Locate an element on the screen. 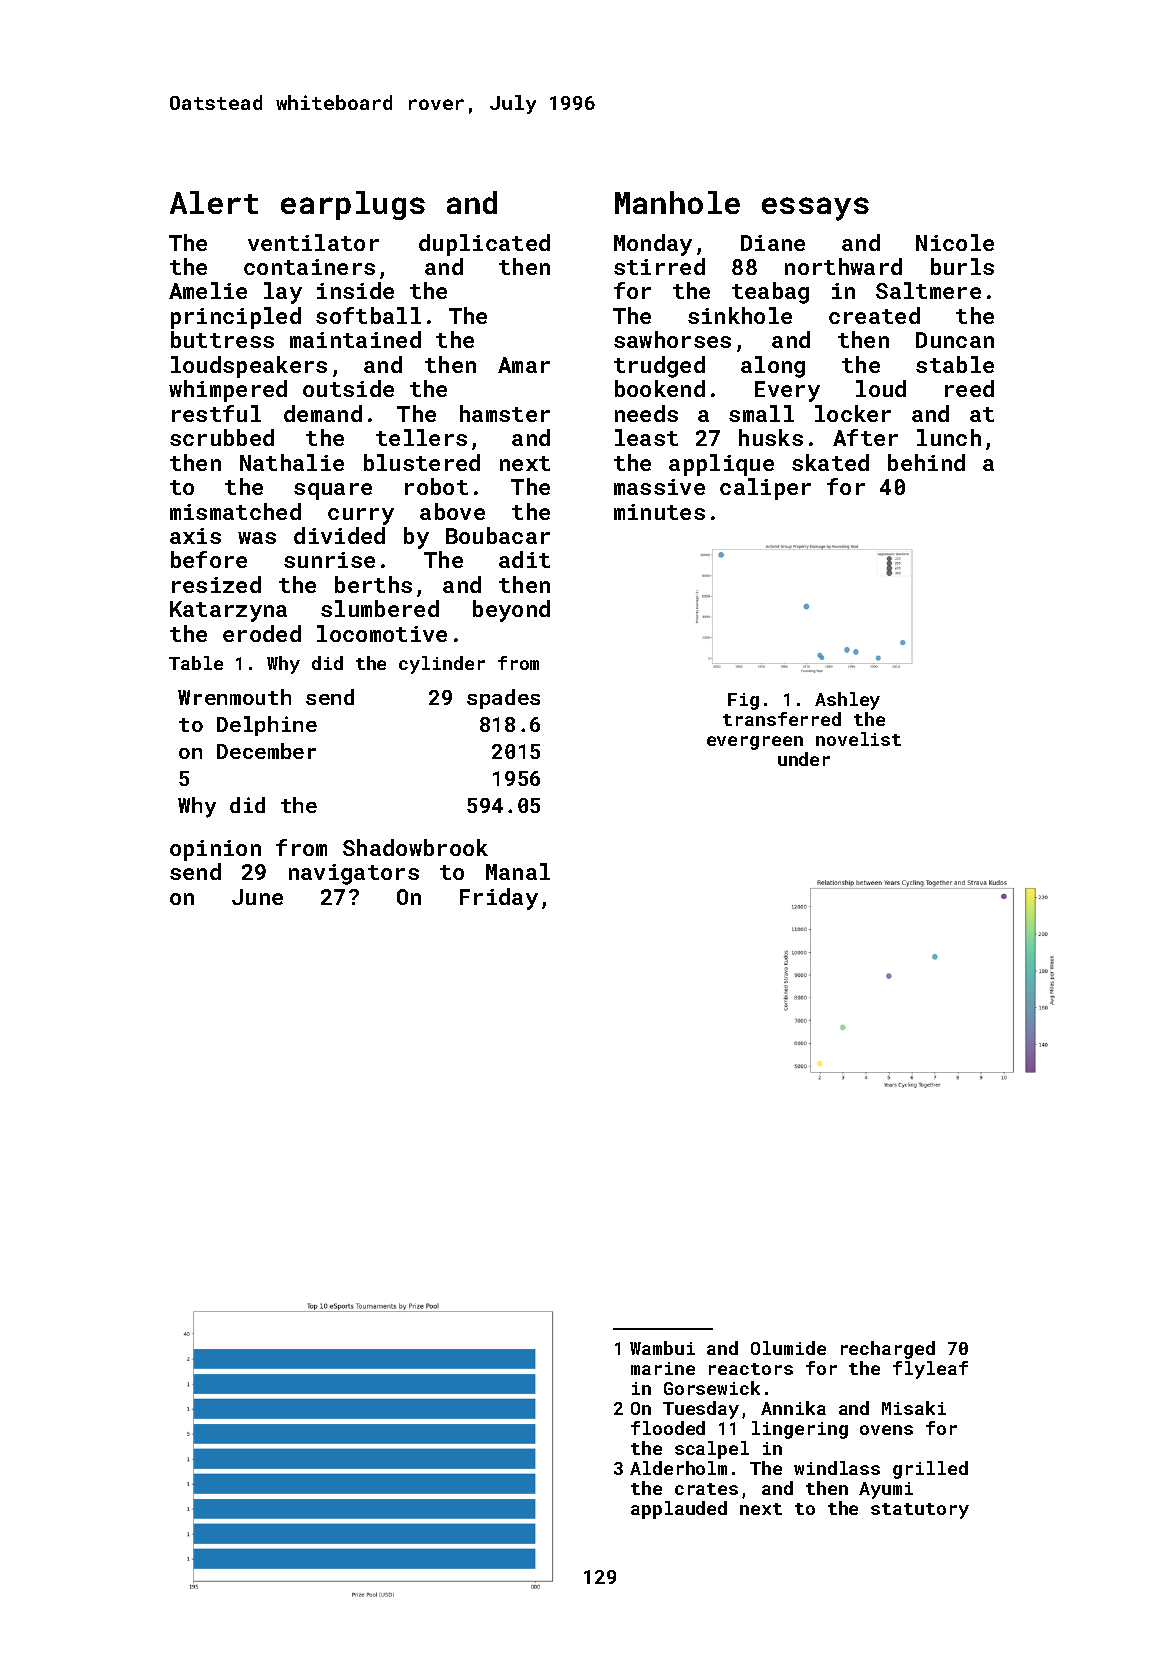 This screenshot has width=1165, height=1654. beyond is located at coordinates (511, 611).
